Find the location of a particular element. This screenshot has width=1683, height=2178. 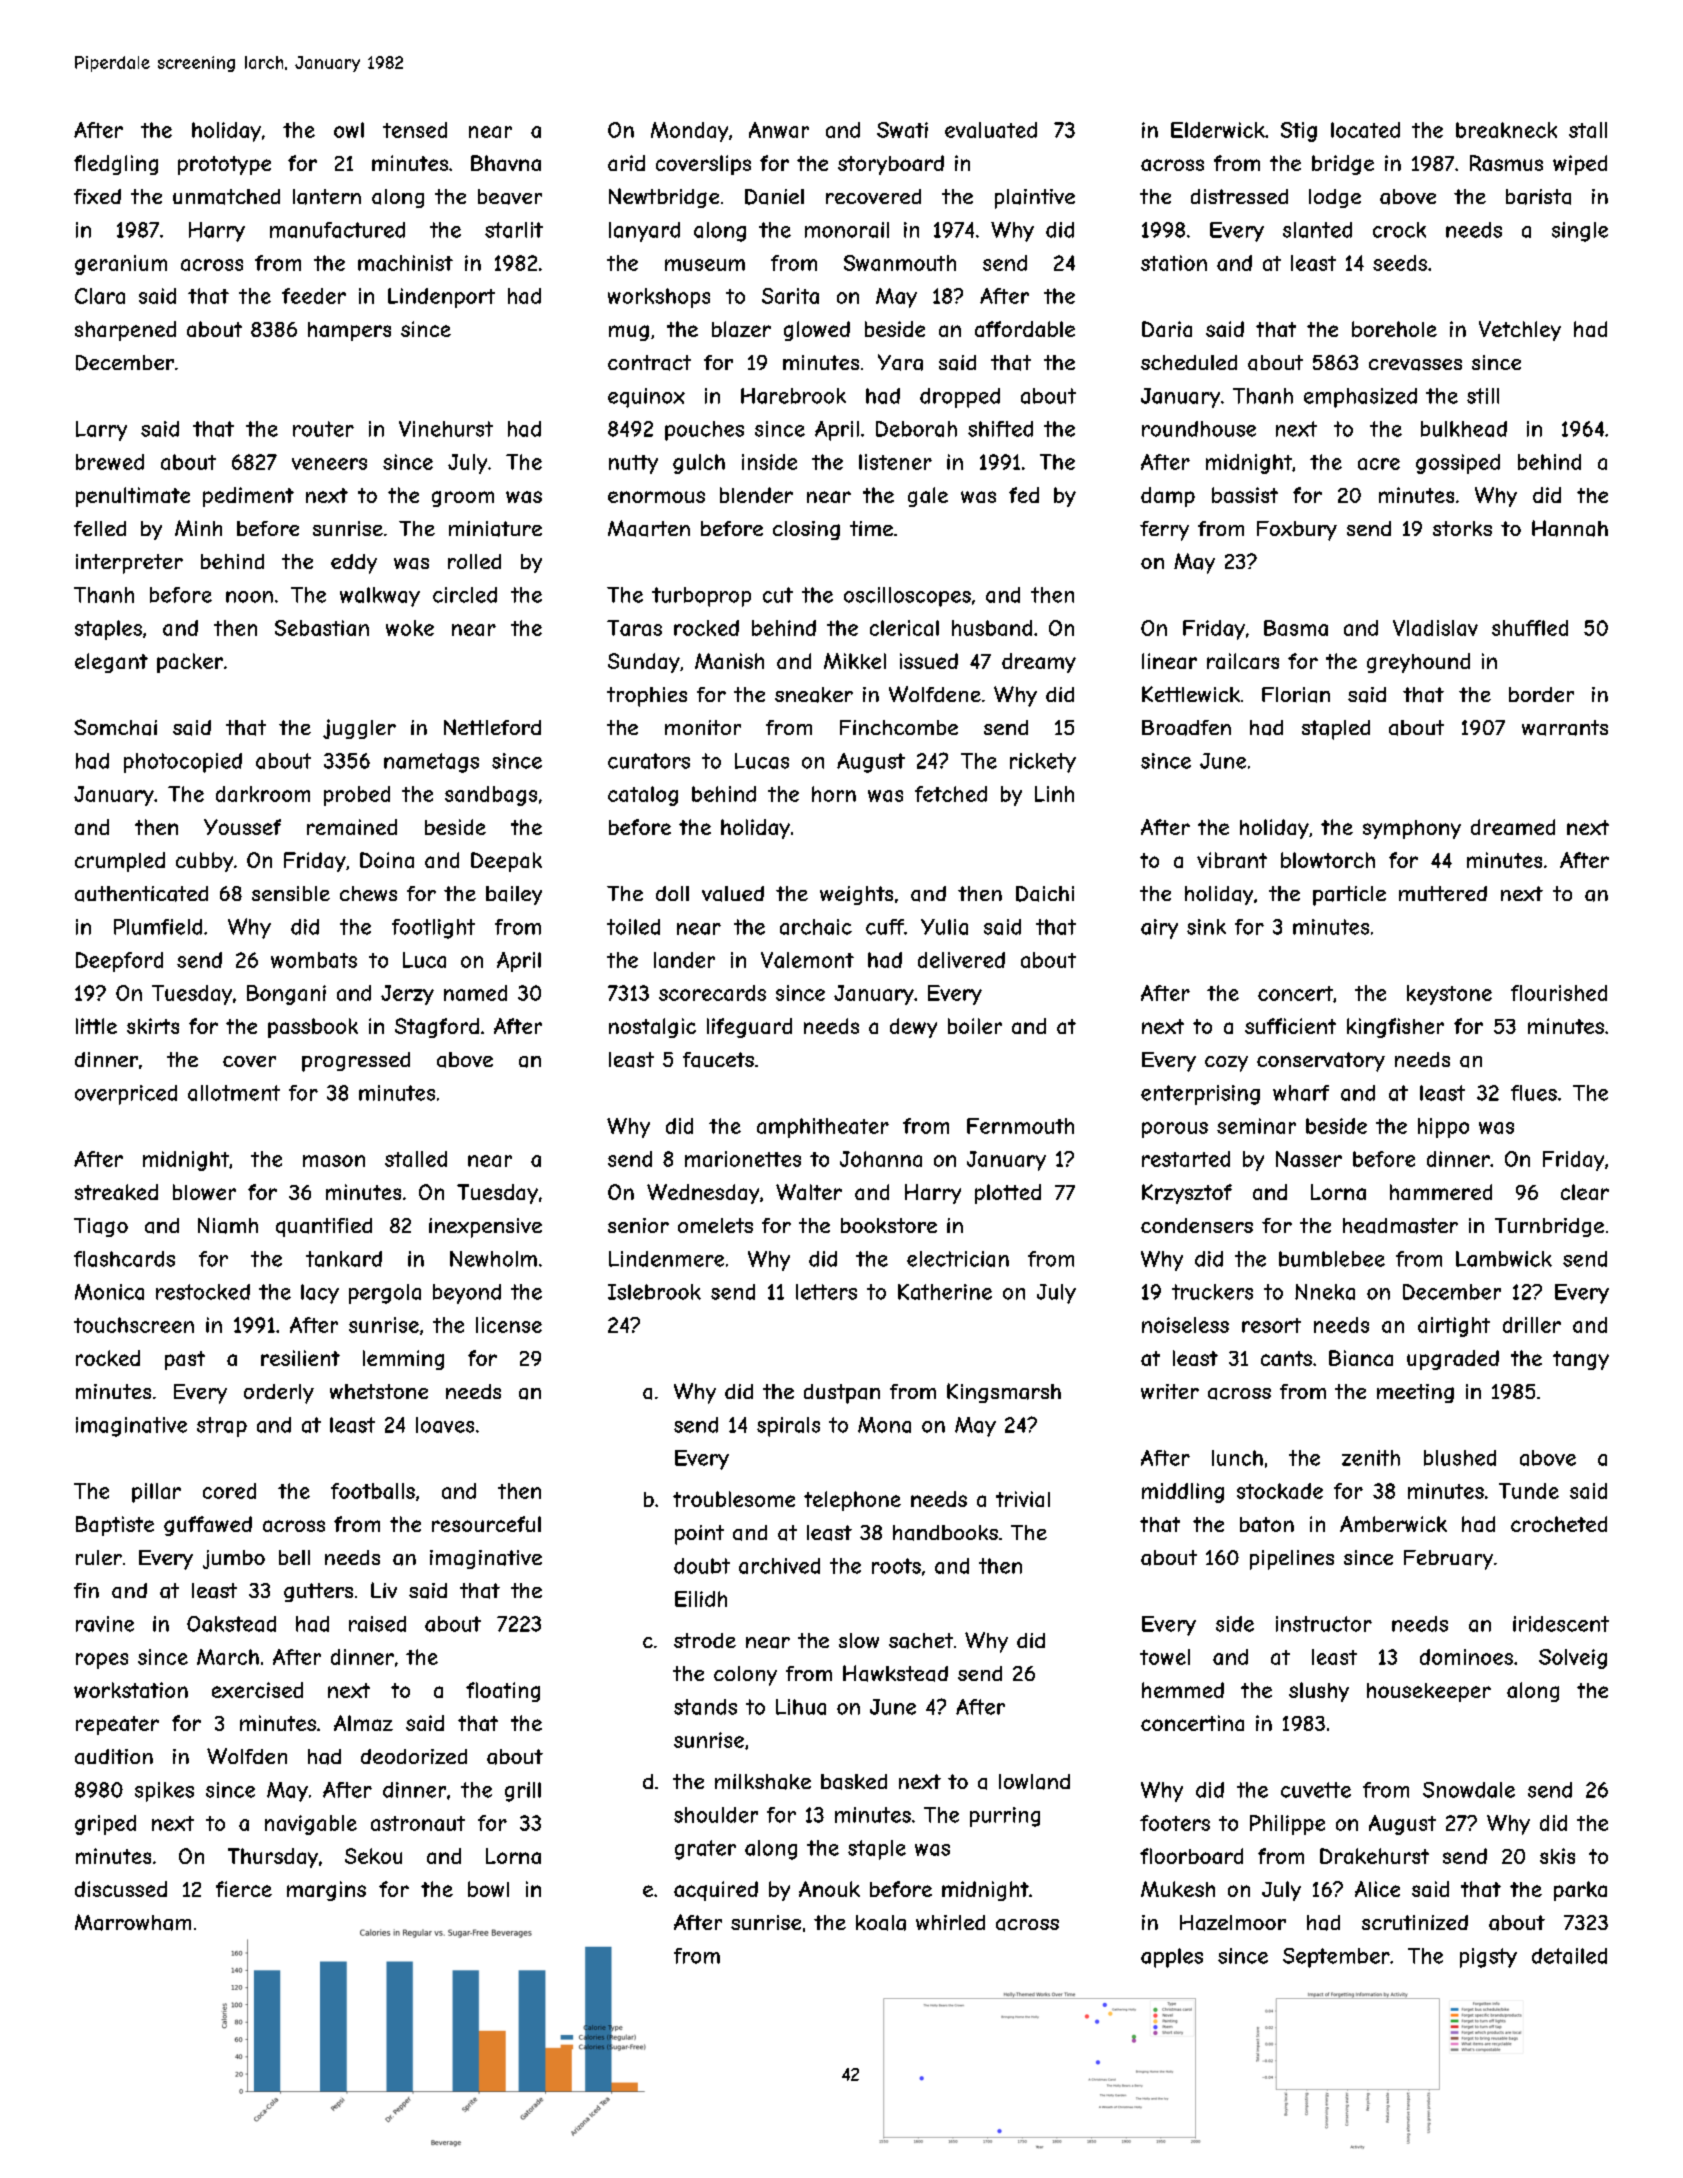

horn is located at coordinates (834, 794).
